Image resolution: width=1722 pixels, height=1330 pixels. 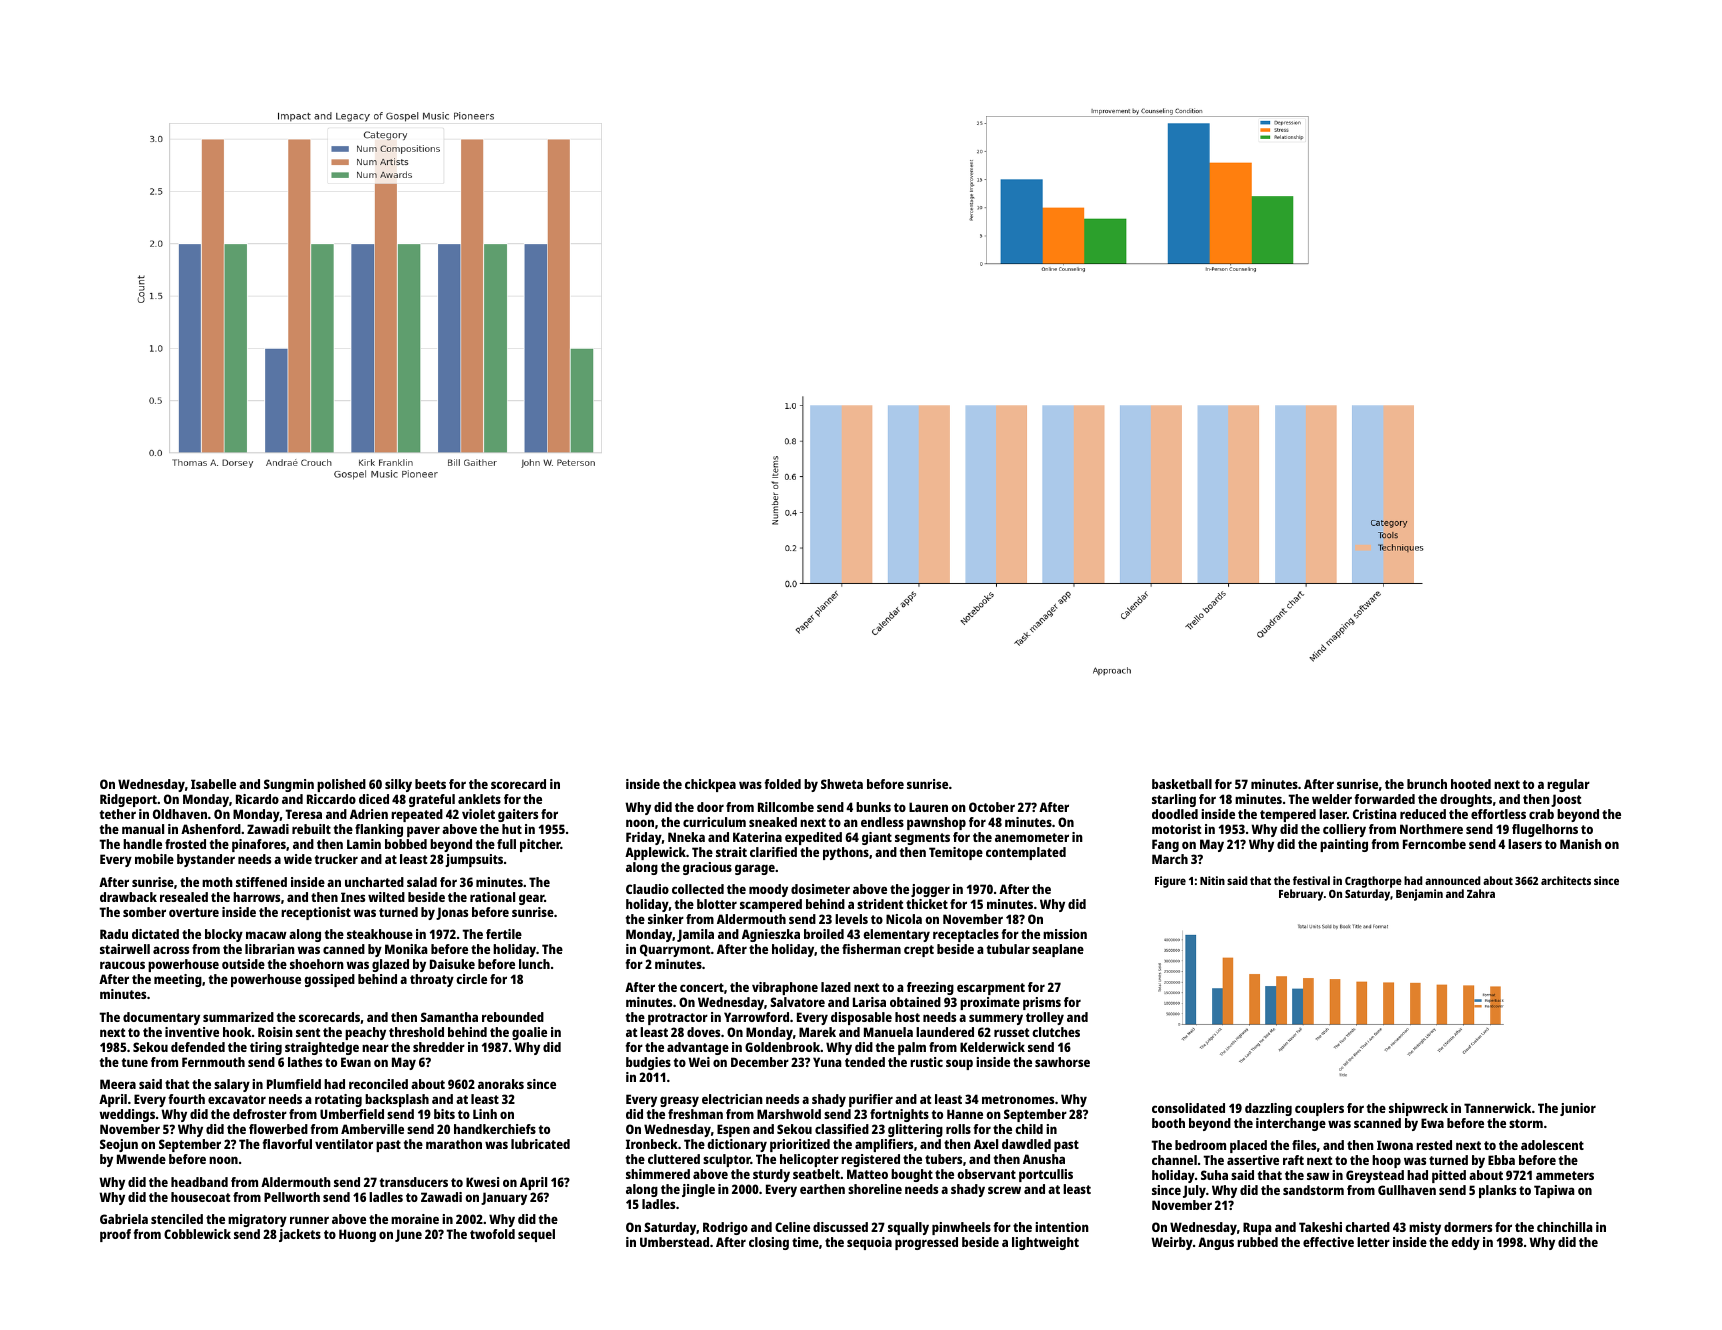 I want to click on shredder, so click(x=439, y=1047).
